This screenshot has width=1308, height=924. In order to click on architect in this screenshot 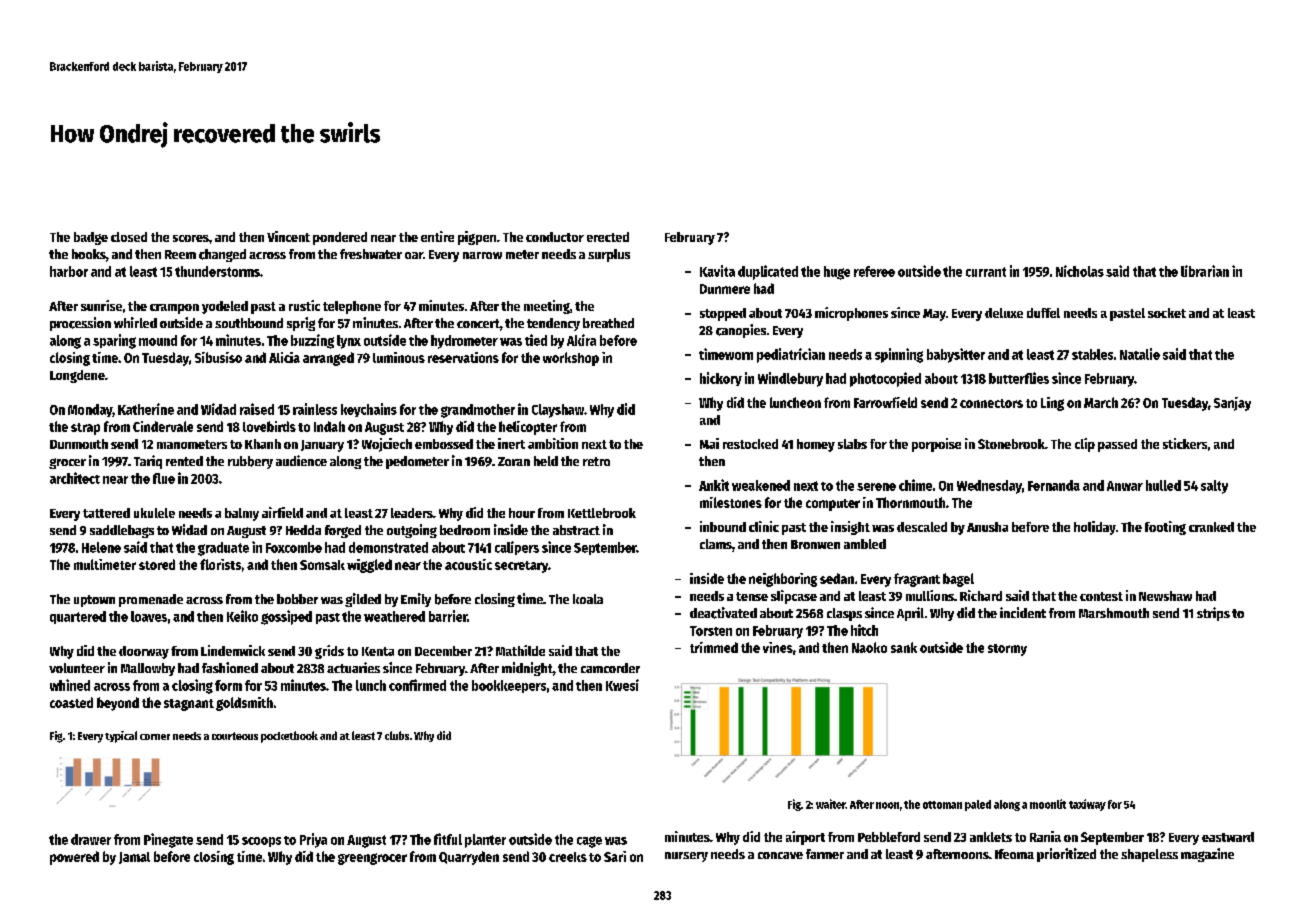, I will do `click(75, 478)`.
